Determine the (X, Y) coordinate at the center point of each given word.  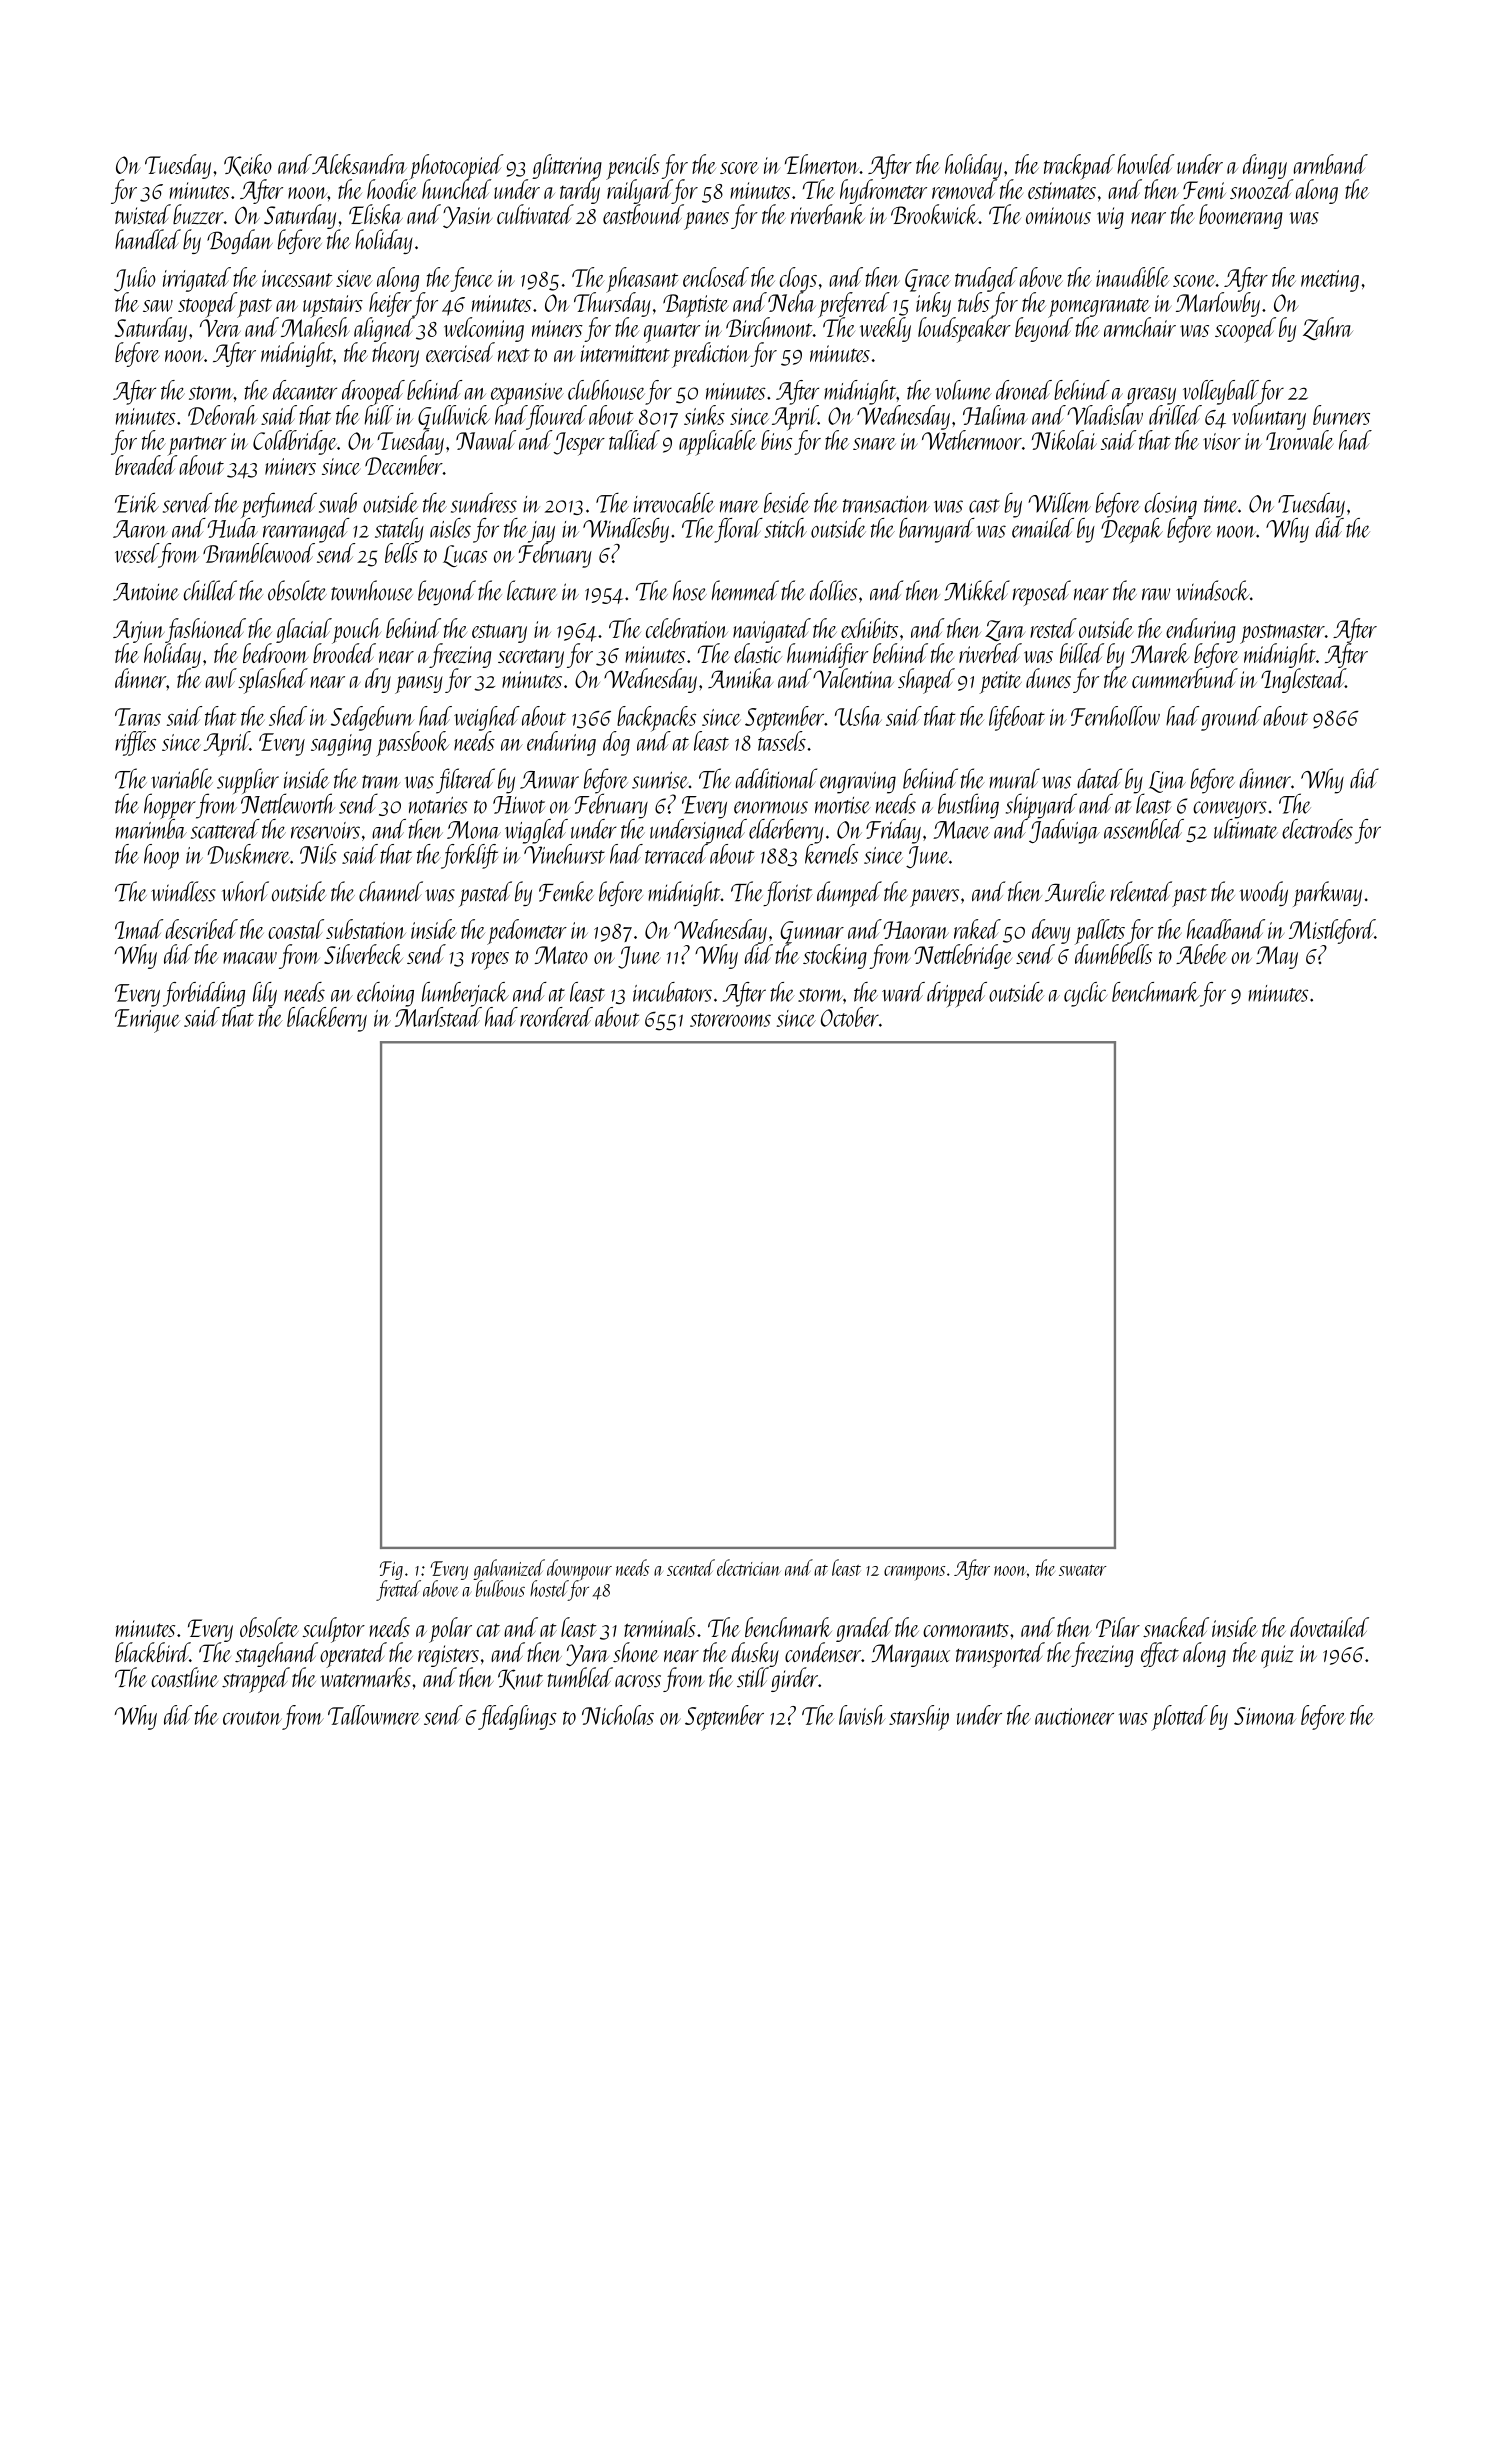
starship (919, 1717)
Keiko (248, 165)
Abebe (1201, 954)
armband (1331, 164)
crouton (252, 1718)
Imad (139, 929)
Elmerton (822, 164)
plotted (1179, 1718)
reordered (556, 1017)
